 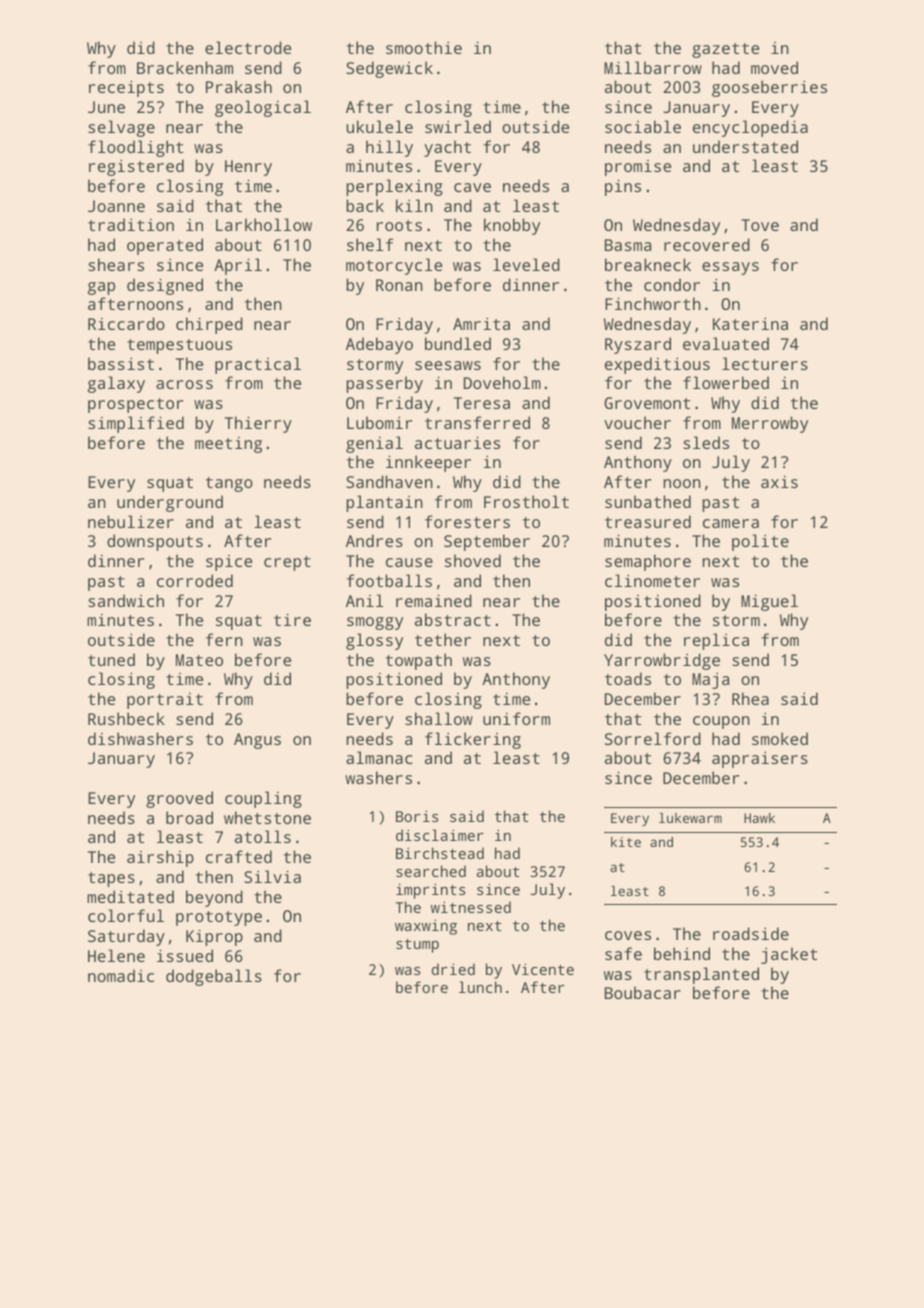 I want to click on tire, so click(x=292, y=619).
